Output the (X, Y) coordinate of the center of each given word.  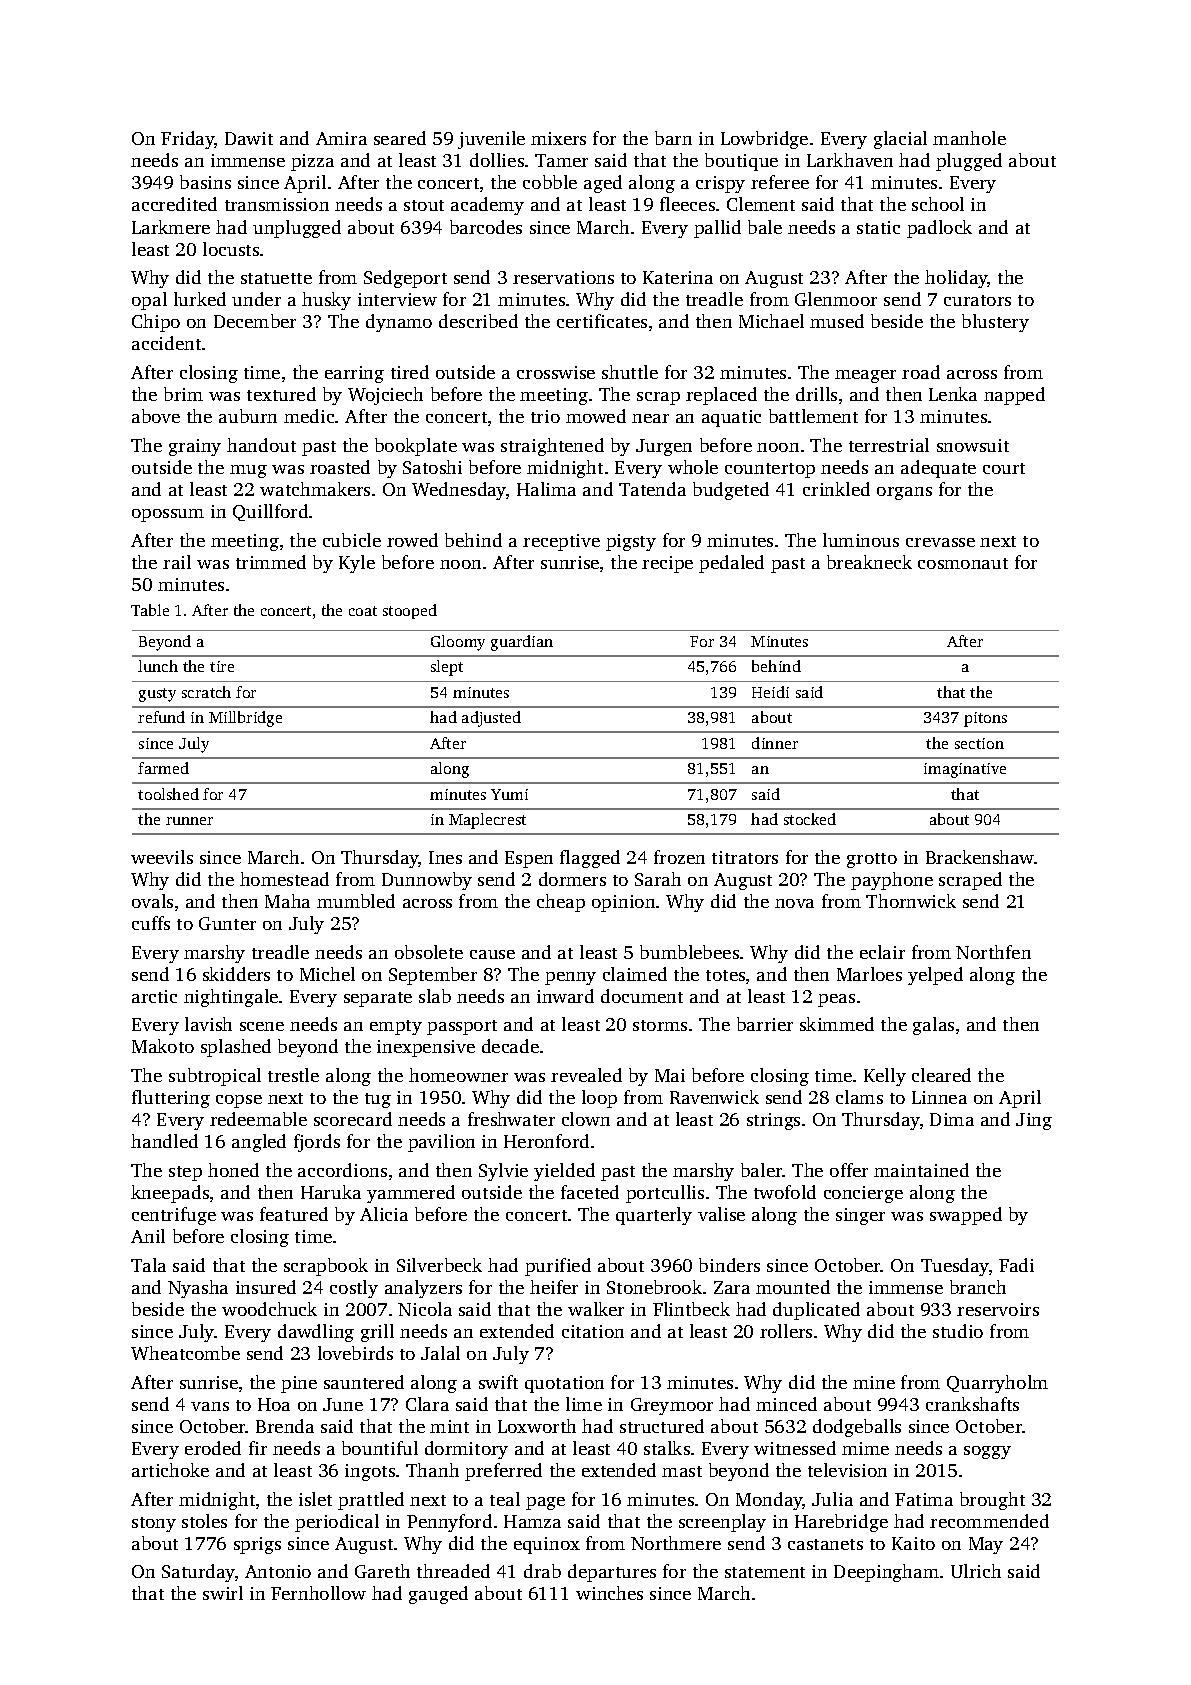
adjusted (491, 719)
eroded (213, 1448)
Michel (327, 974)
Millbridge (245, 719)
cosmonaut (963, 563)
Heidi (770, 692)
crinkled (836, 489)
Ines (445, 857)
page (545, 1503)
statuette (276, 278)
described (478, 321)
